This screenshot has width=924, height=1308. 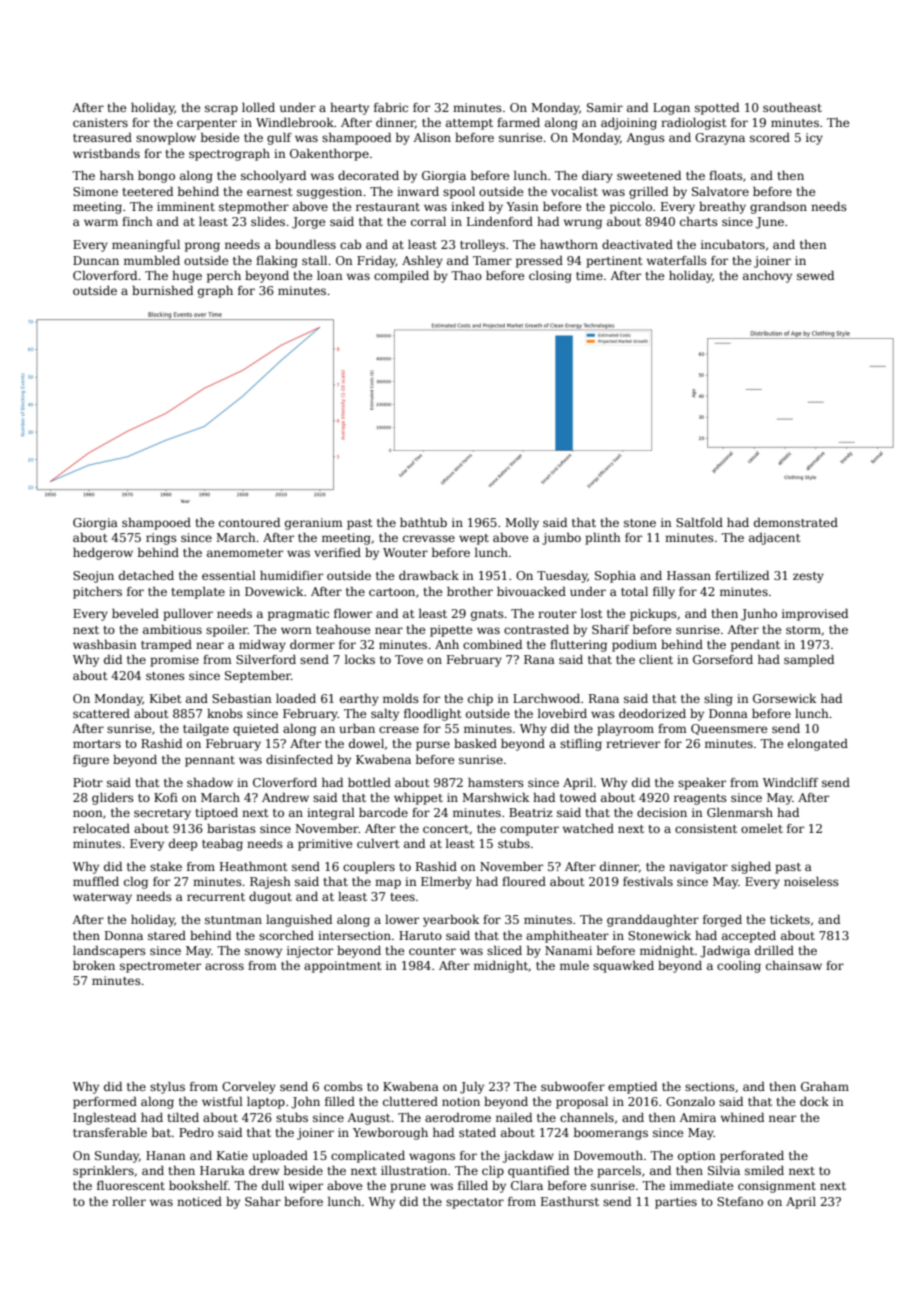 I want to click on burnished, so click(x=162, y=290).
